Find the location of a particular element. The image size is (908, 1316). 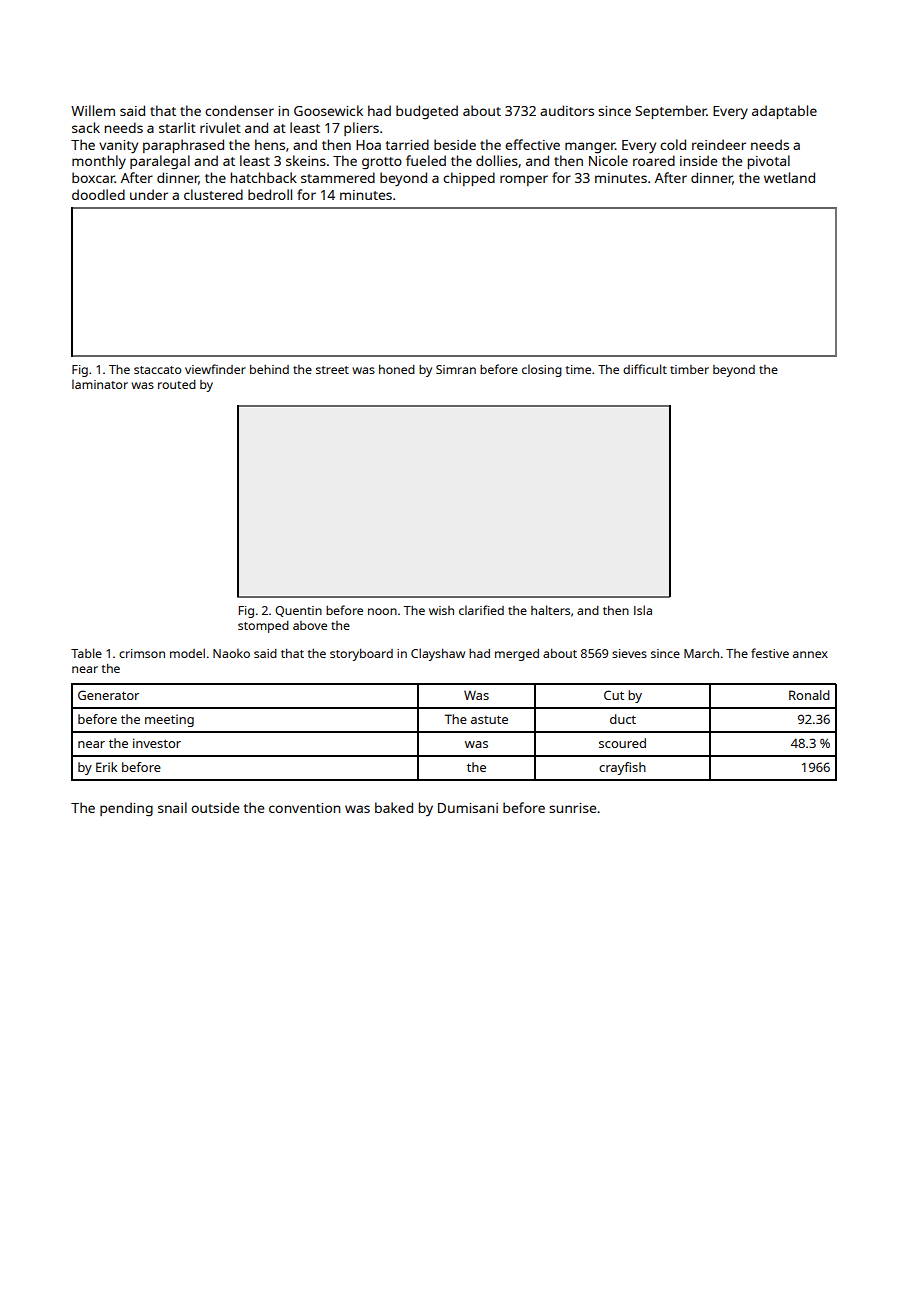

under is located at coordinates (149, 194).
